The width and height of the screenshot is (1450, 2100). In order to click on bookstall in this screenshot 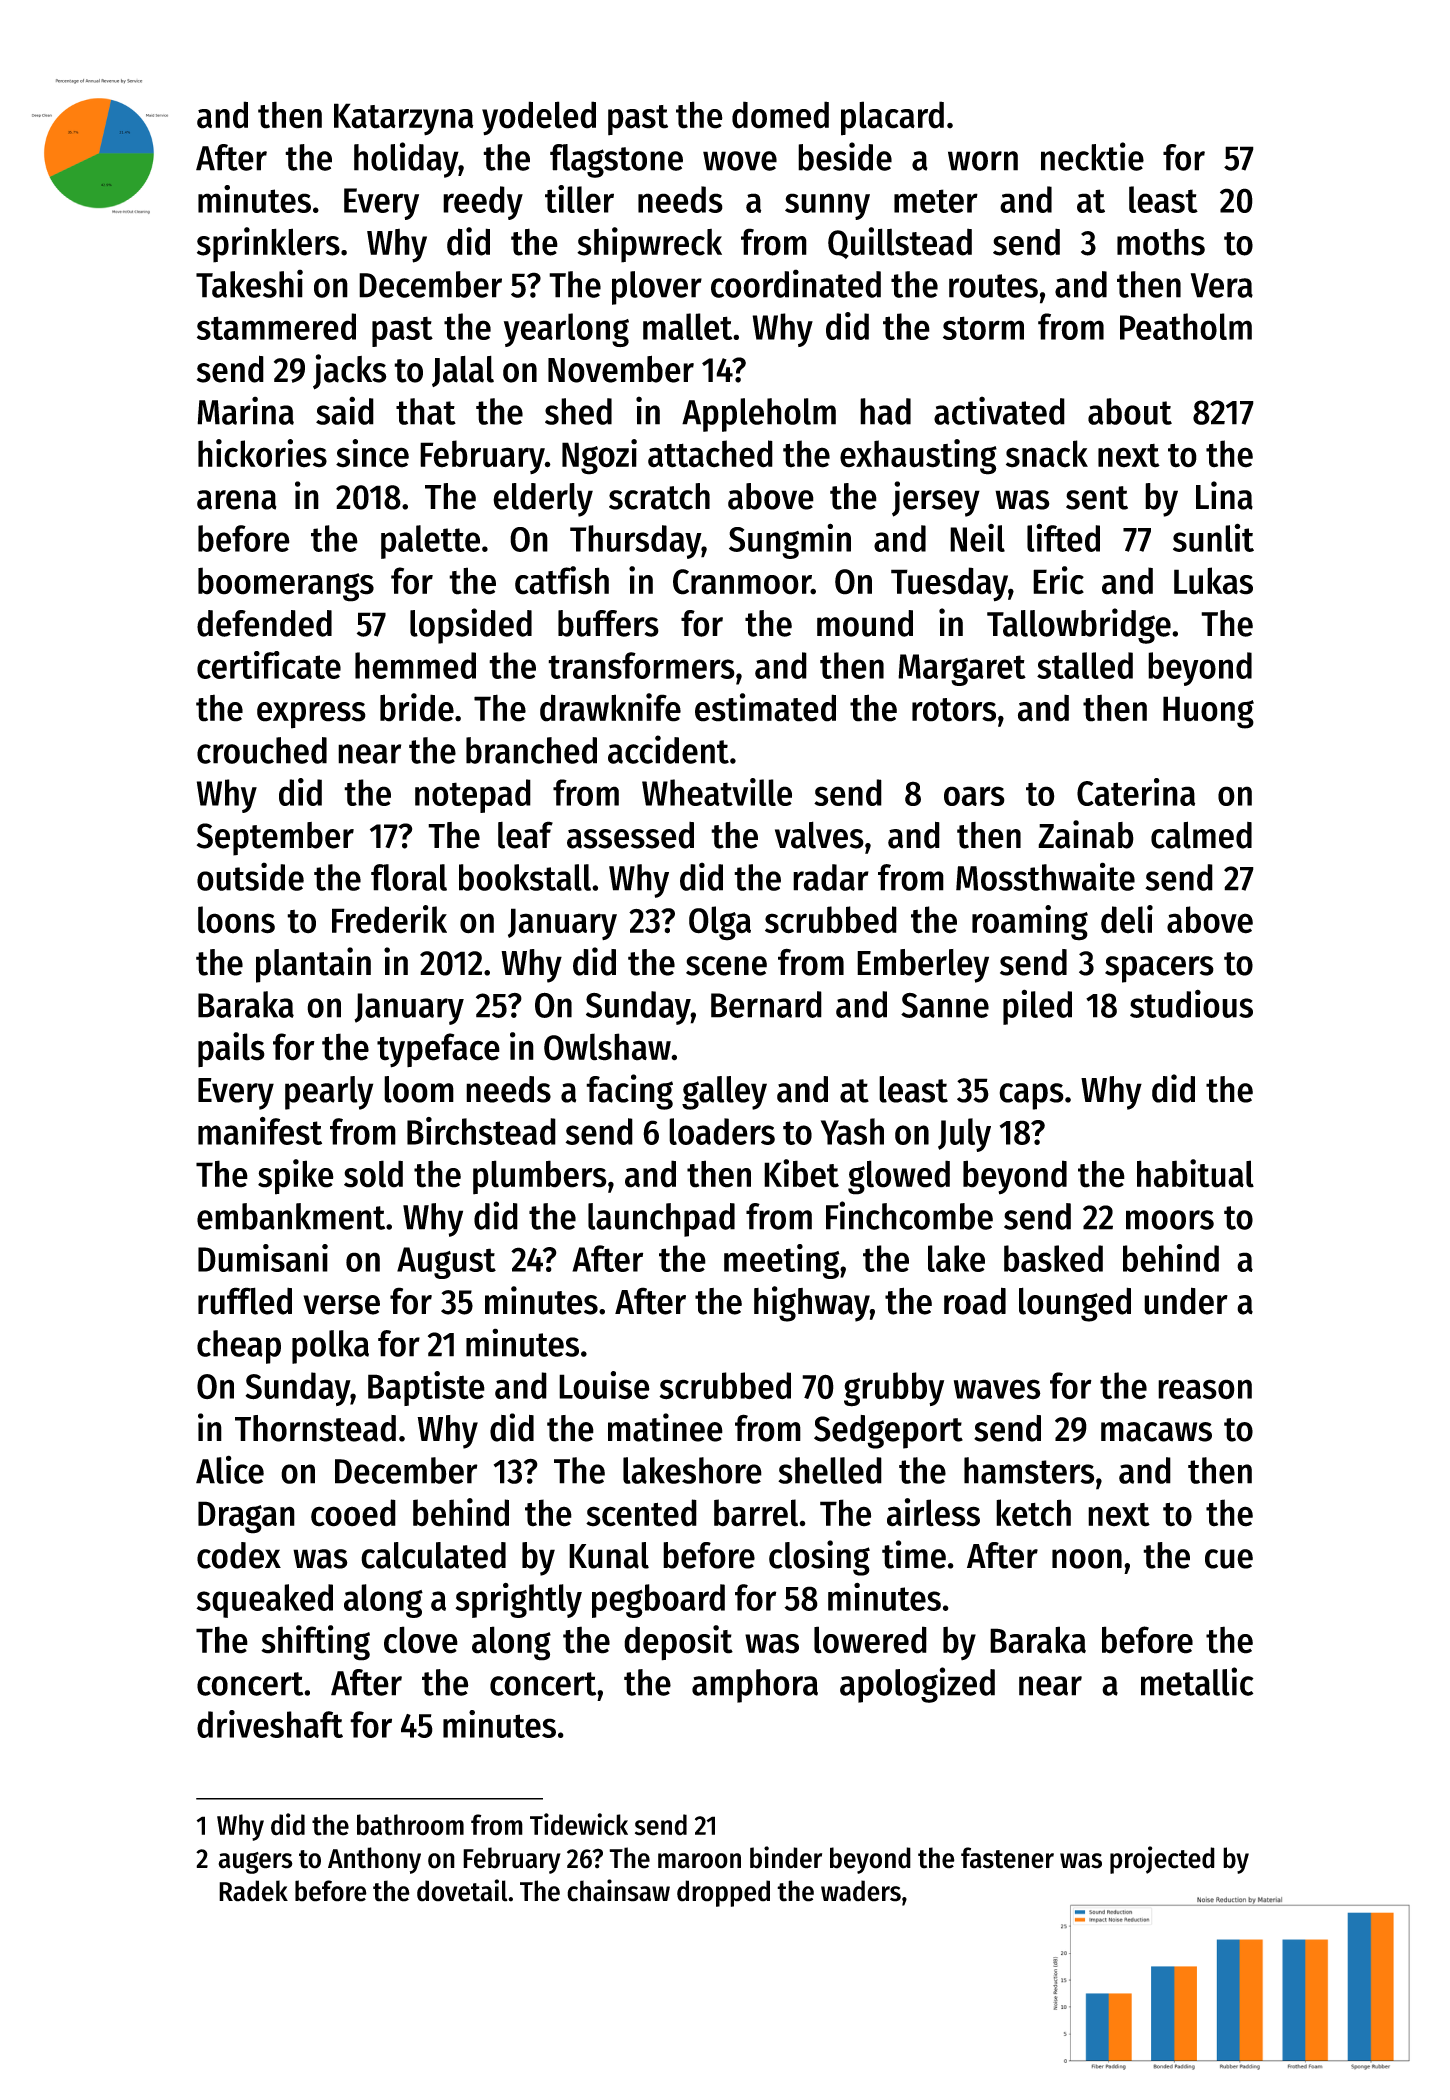, I will do `click(525, 877)`.
